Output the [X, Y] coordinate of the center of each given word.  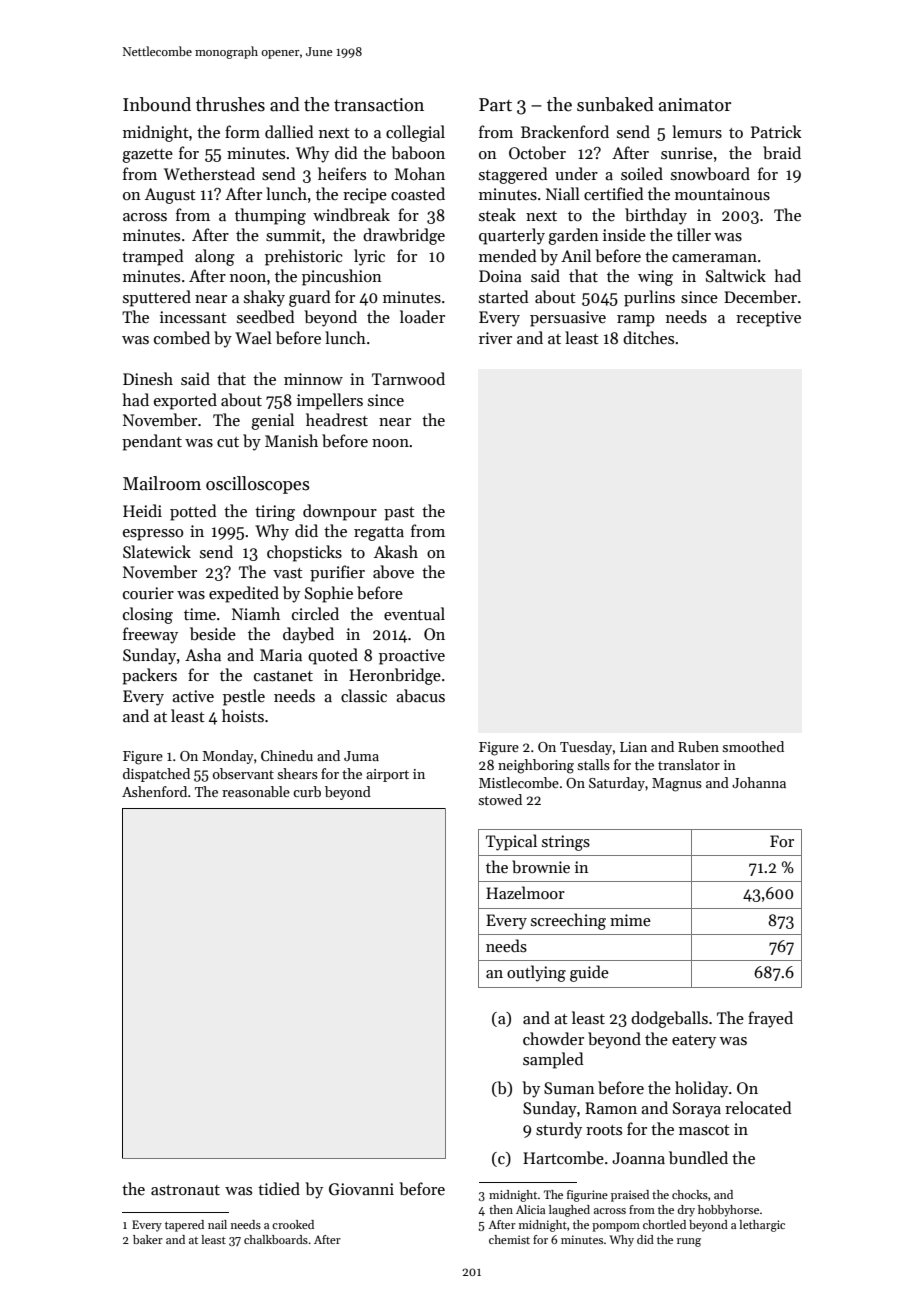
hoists [243, 715]
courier [148, 593]
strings [566, 843]
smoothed [753, 746]
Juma [361, 756]
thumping [270, 216]
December [760, 296]
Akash [396, 551]
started [504, 296]
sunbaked [615, 104]
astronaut [185, 1190]
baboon [418, 153]
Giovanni [361, 1189]
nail [217, 1224]
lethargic [762, 1226]
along [215, 257]
